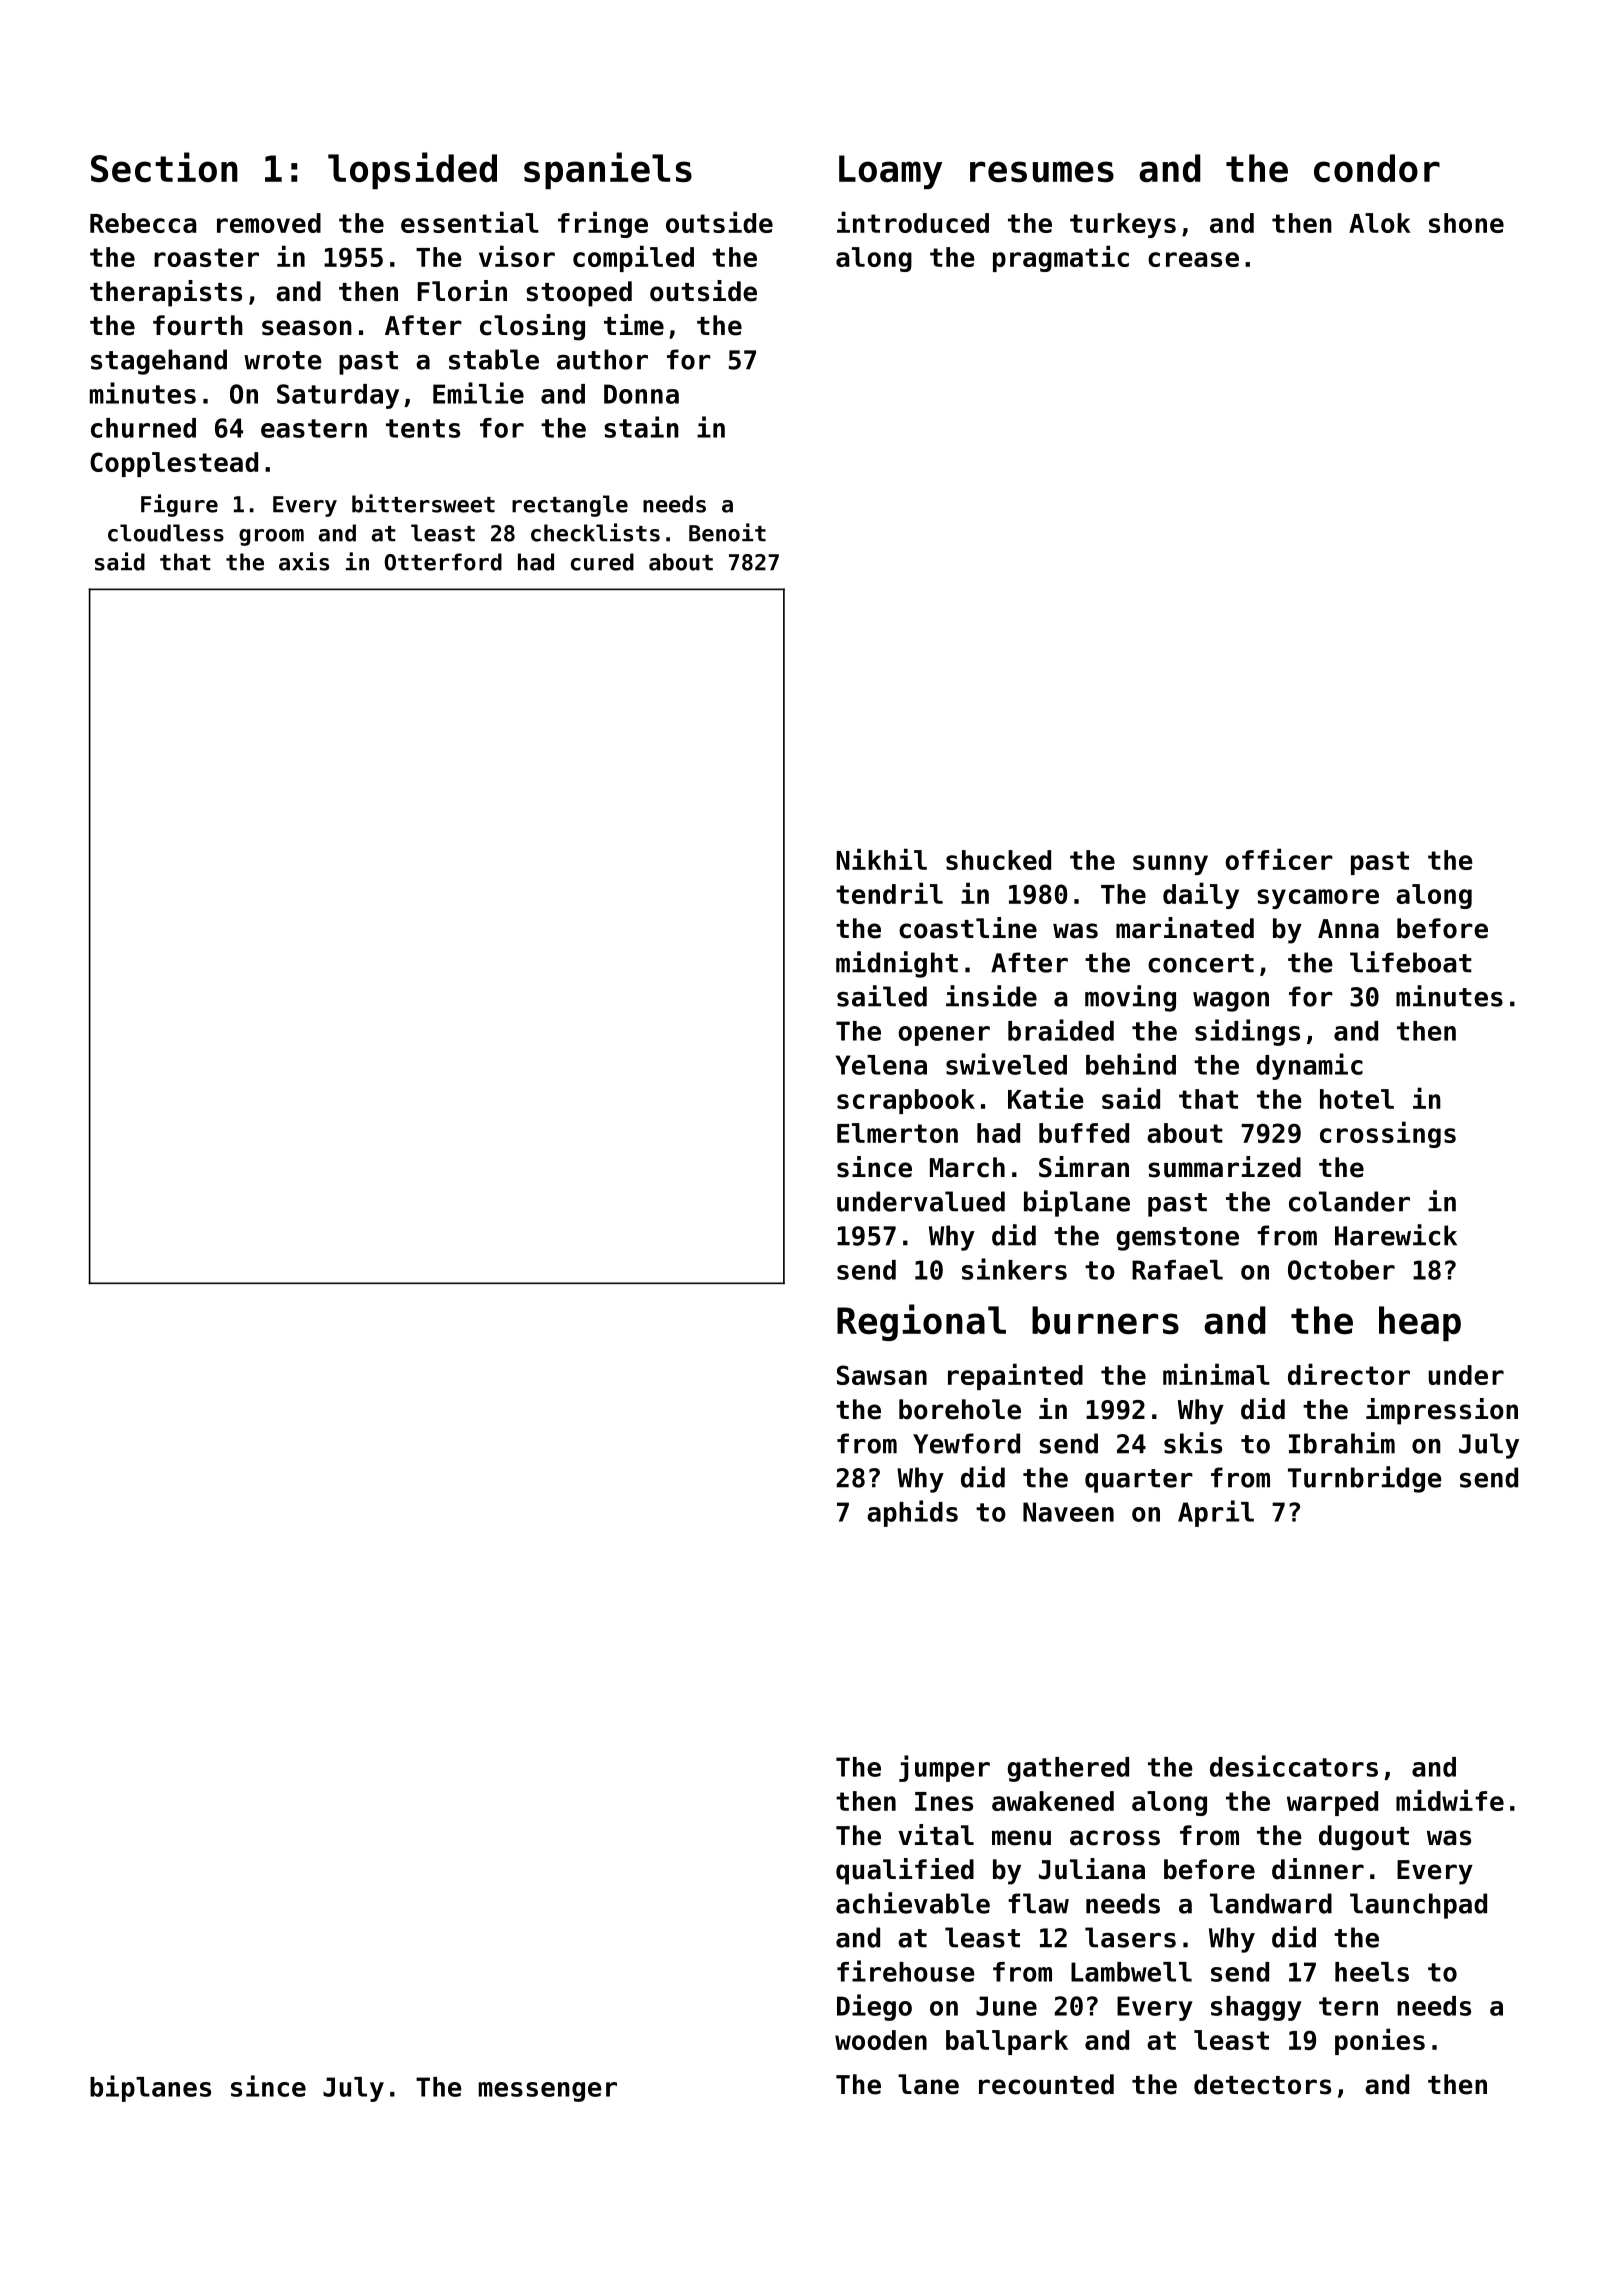 The width and height of the image is (1620, 2292). Describe the element at coordinates (412, 170) in the image. I see `lopsided` at that location.
